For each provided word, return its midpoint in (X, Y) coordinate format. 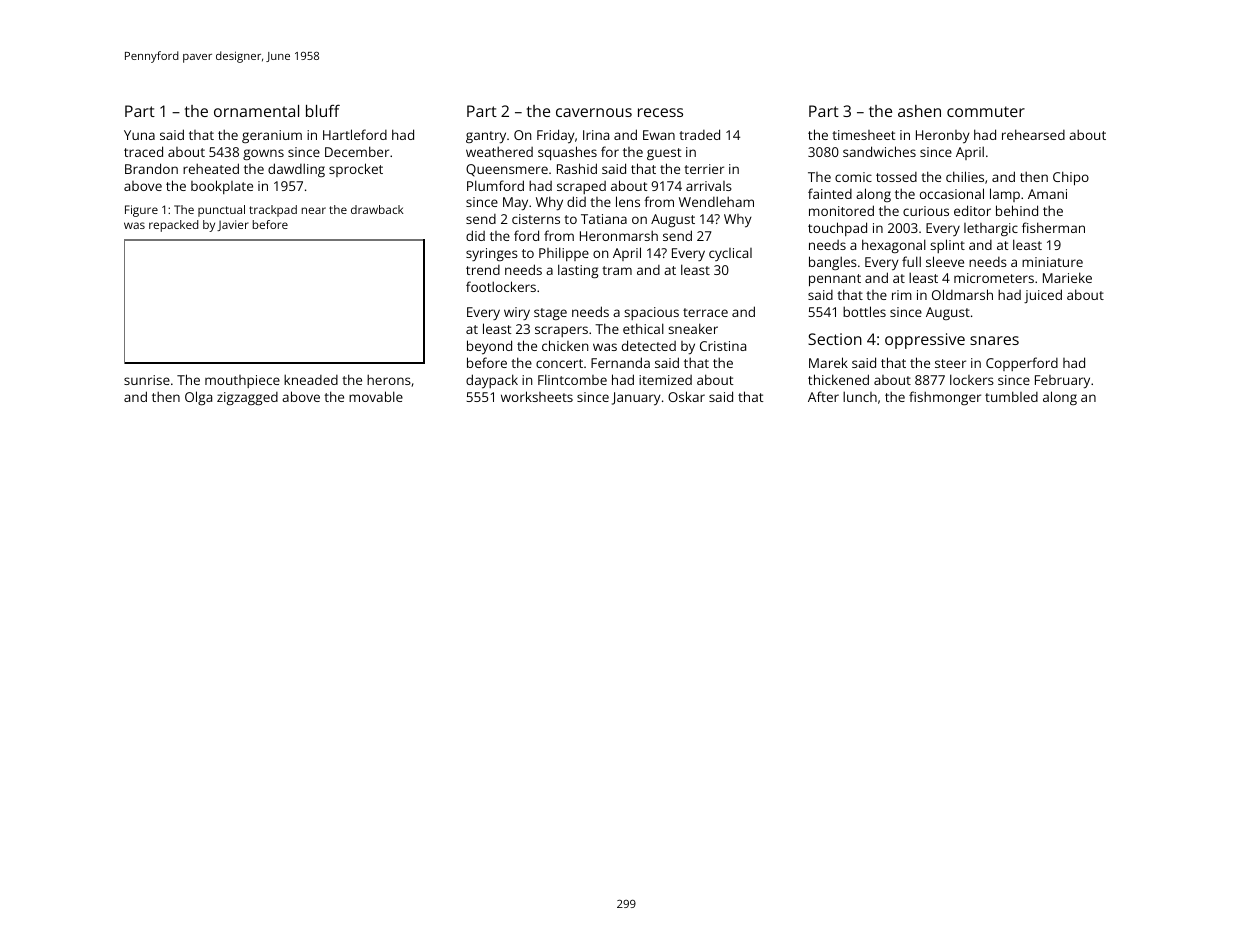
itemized (665, 380)
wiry (517, 313)
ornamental (256, 111)
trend (483, 270)
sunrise (147, 380)
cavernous (594, 112)
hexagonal (894, 246)
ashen (919, 111)
